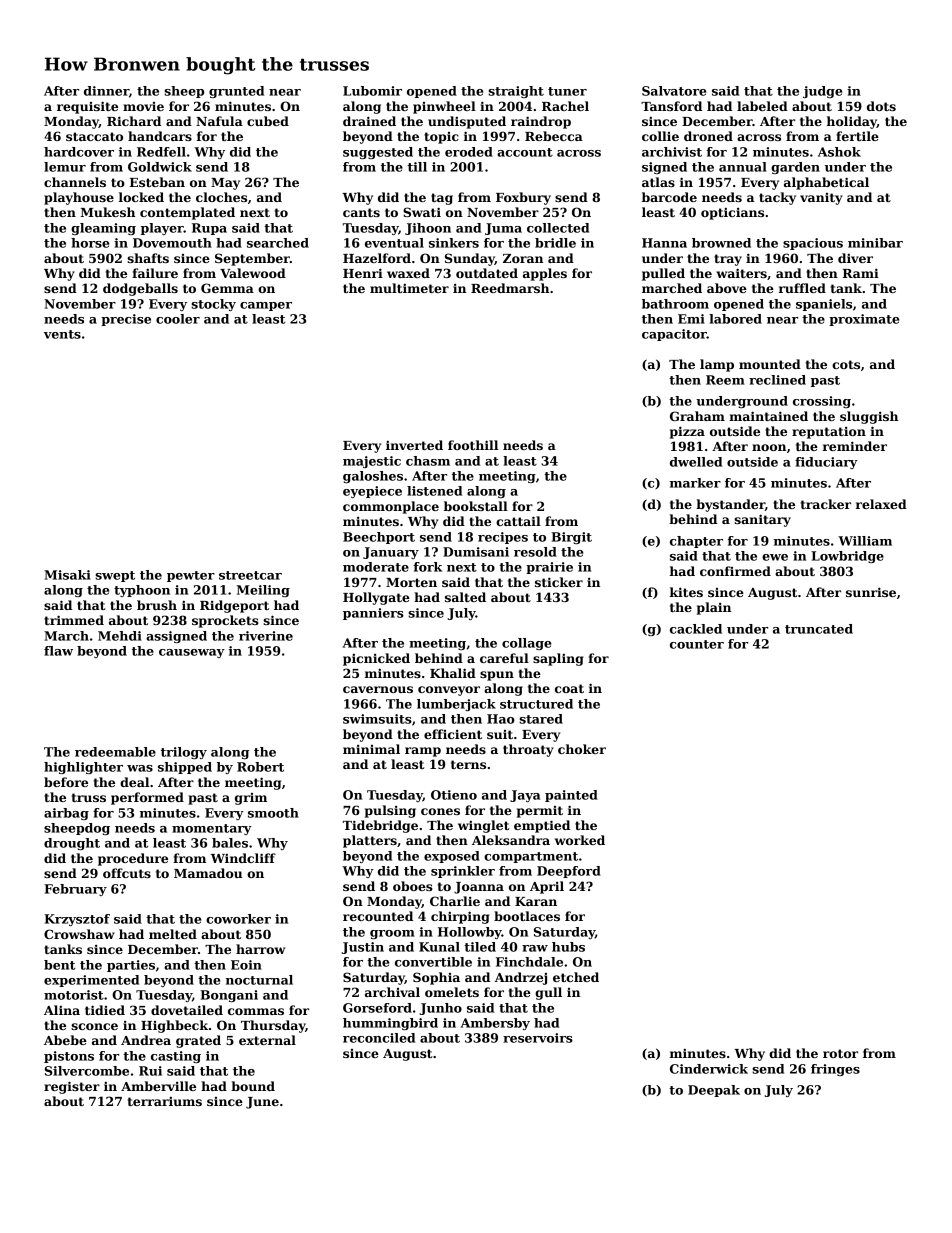 The height and width of the screenshot is (1233, 952). What do you see at coordinates (846, 364) in the screenshot?
I see `cots` at bounding box center [846, 364].
